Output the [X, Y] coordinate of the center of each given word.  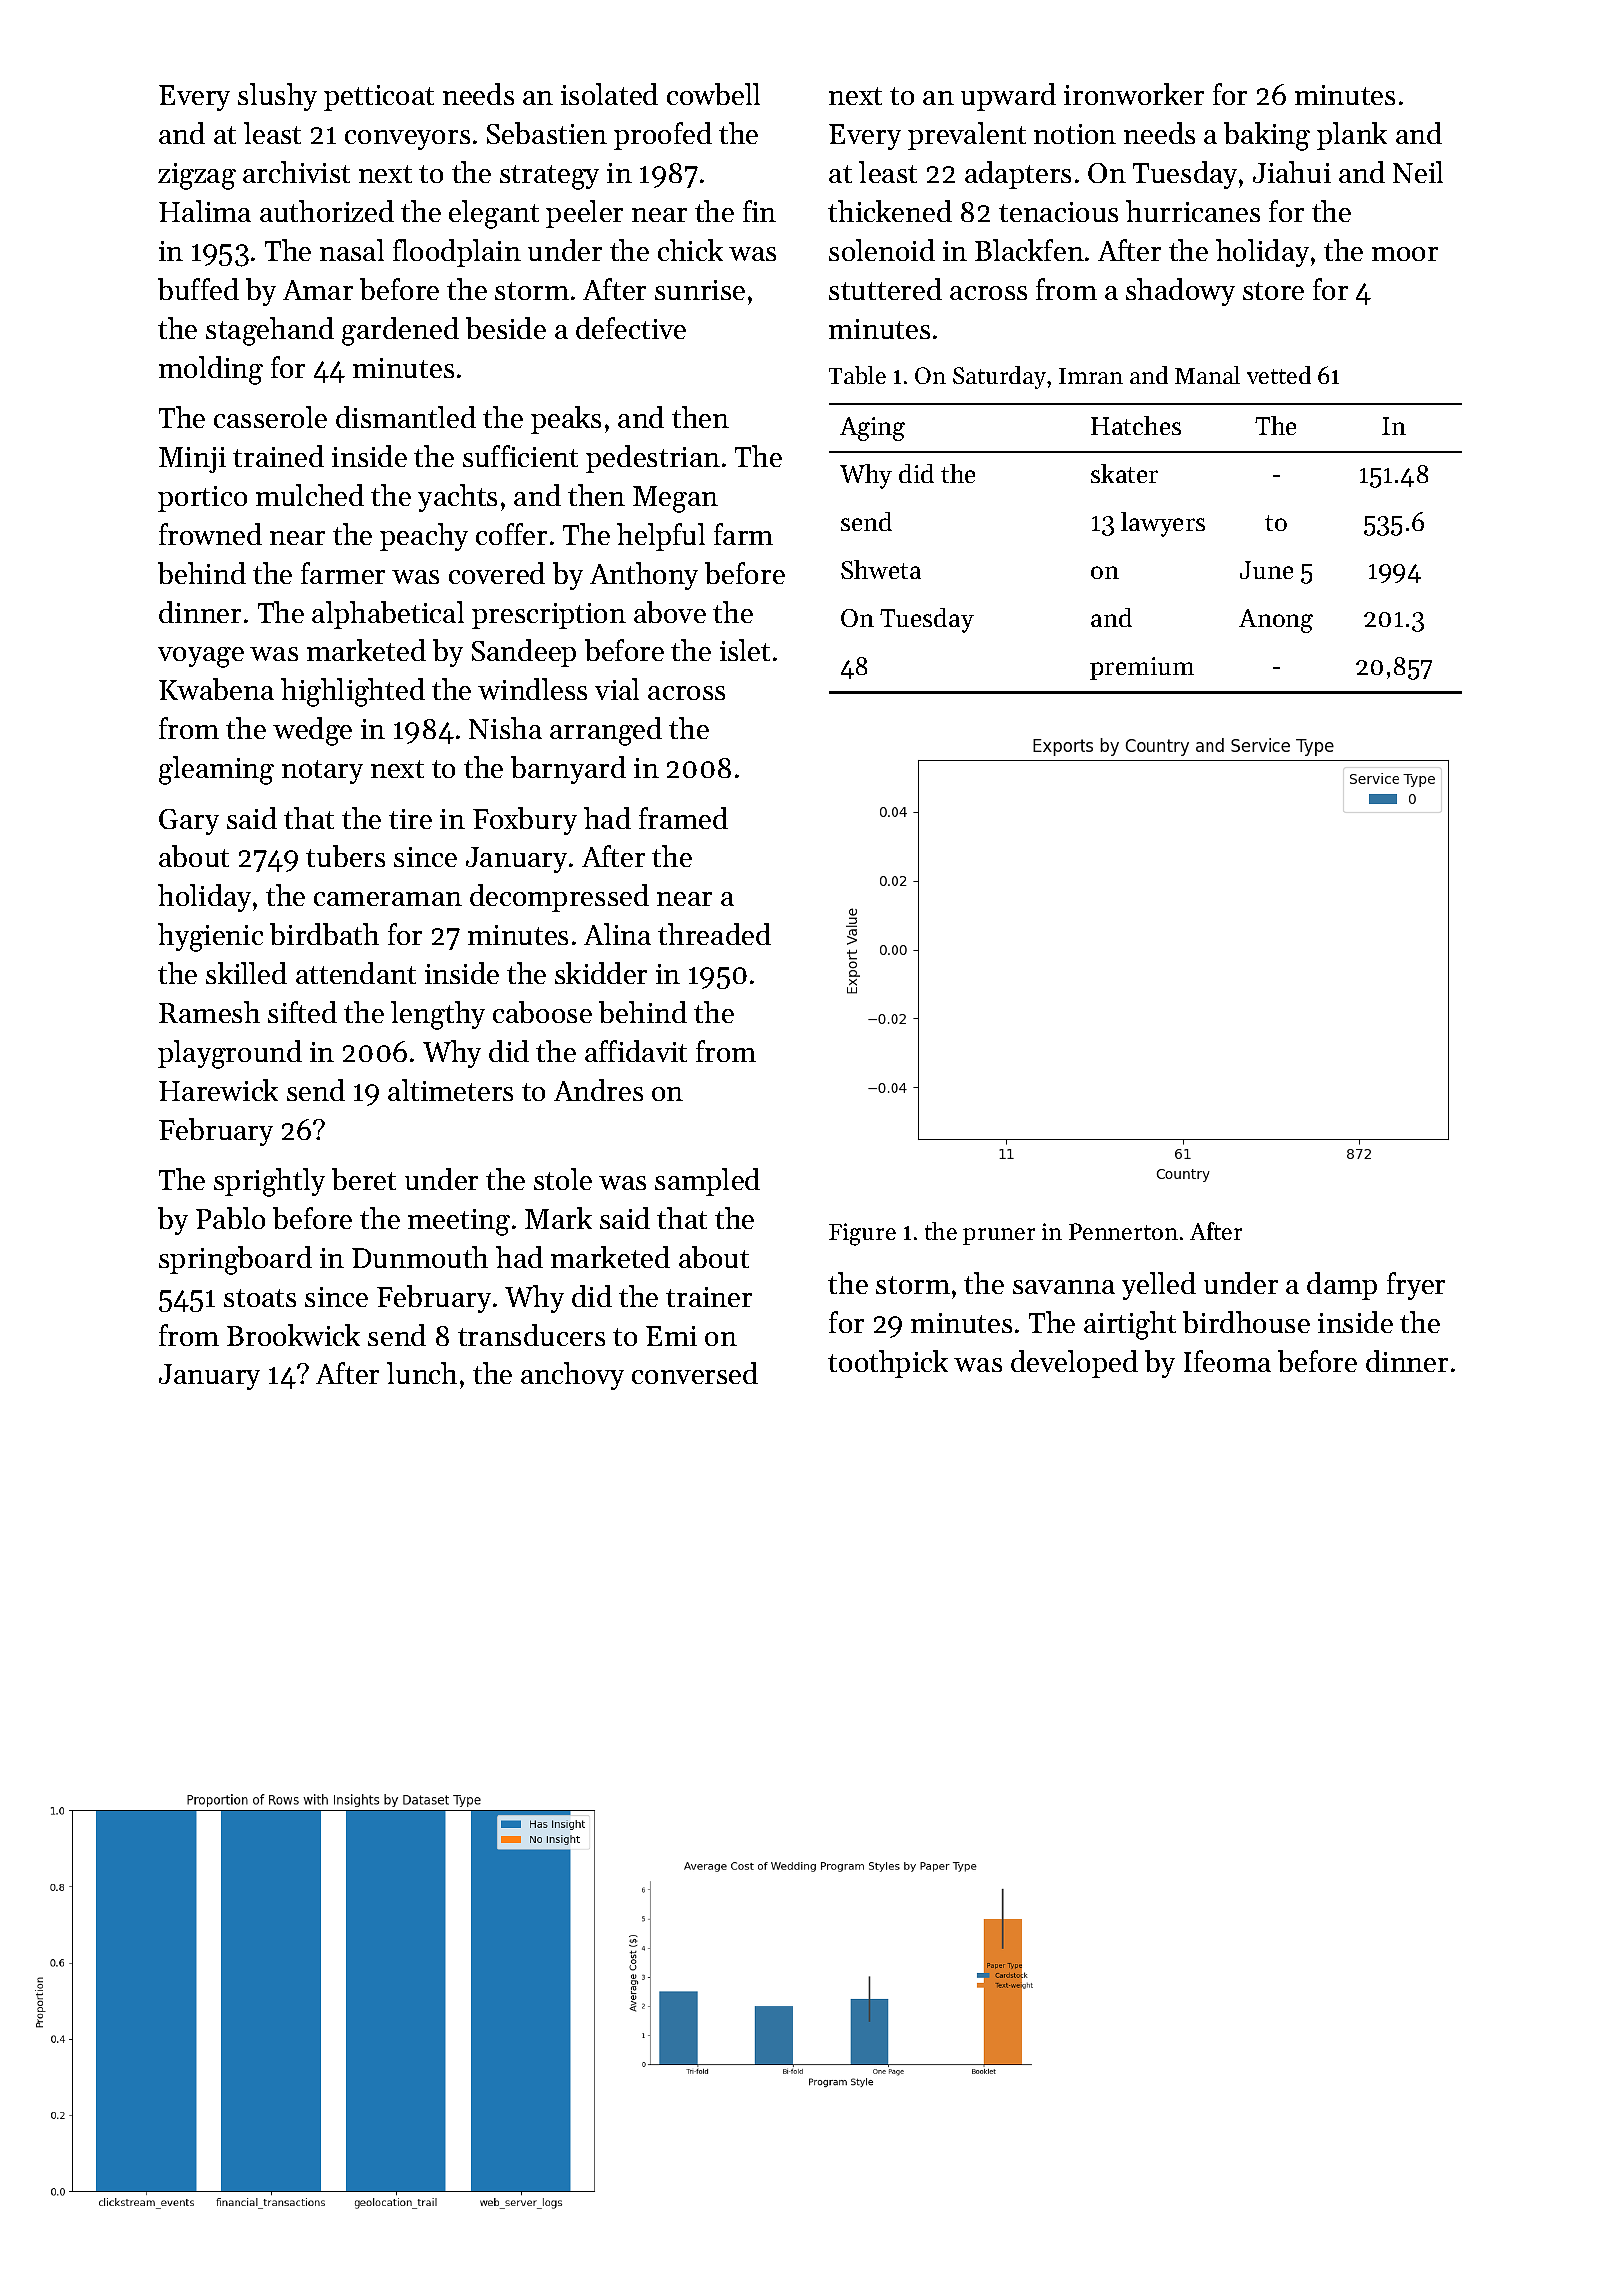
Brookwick [293, 1335]
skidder [601, 973]
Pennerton [1123, 1231]
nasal [352, 250]
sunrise [700, 290]
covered [497, 573]
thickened [890, 211]
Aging [872, 429]
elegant [494, 214]
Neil [1418, 172]
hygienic [210, 937]
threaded [714, 934]
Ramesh [209, 1012]
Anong [1276, 621]
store [1273, 291]
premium [1142, 668]
